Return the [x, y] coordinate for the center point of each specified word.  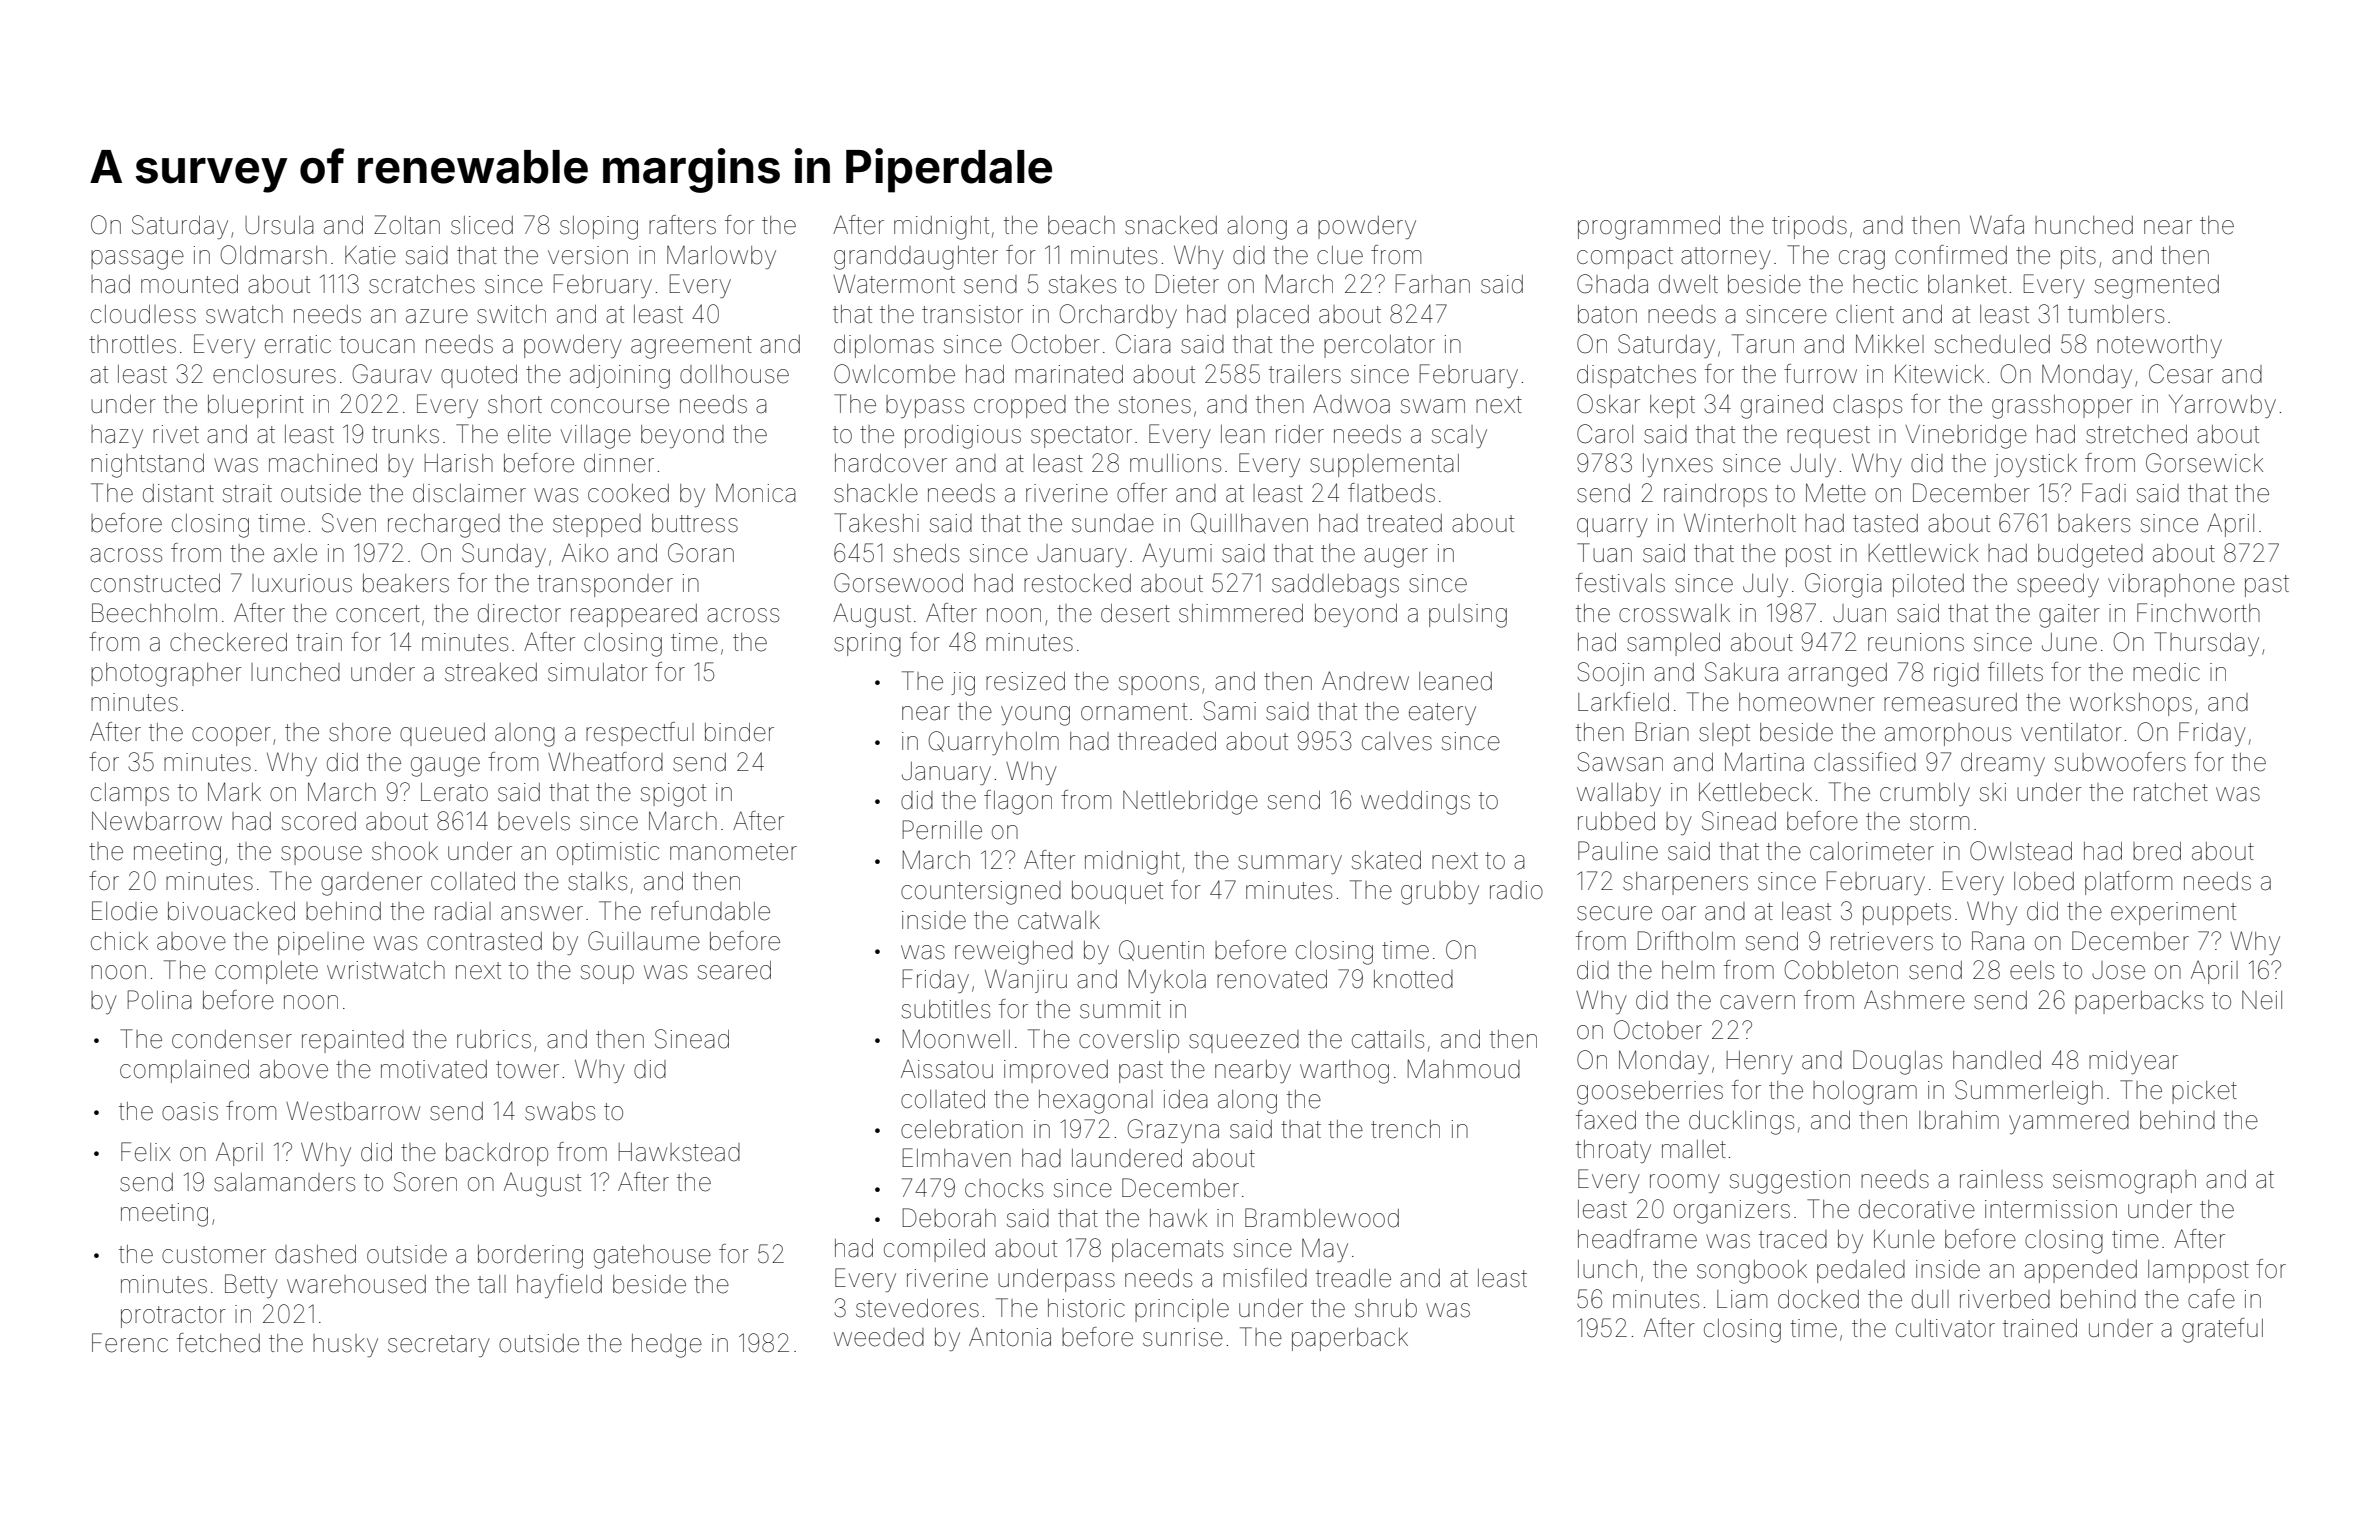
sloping [599, 228]
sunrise [1183, 1337]
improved [1056, 1071]
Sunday [504, 555]
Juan [1859, 613]
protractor [173, 1317]
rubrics [494, 1039]
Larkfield [1623, 702]
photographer [166, 675]
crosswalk [1674, 613]
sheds [926, 553]
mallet [1694, 1149]
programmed [1649, 228]
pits [2078, 257]
